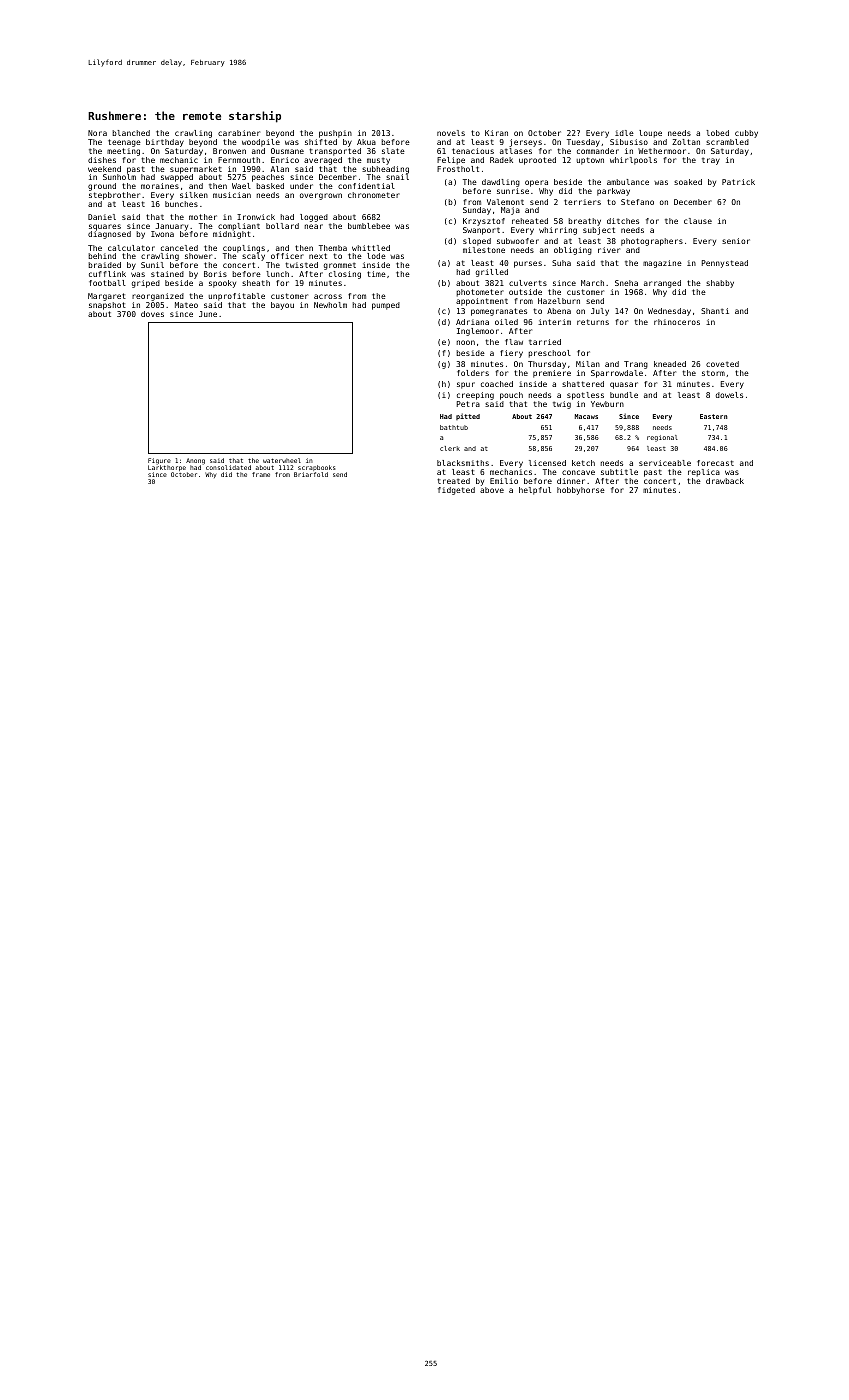  Describe the element at coordinates (194, 195) in the image. I see `silken` at that location.
